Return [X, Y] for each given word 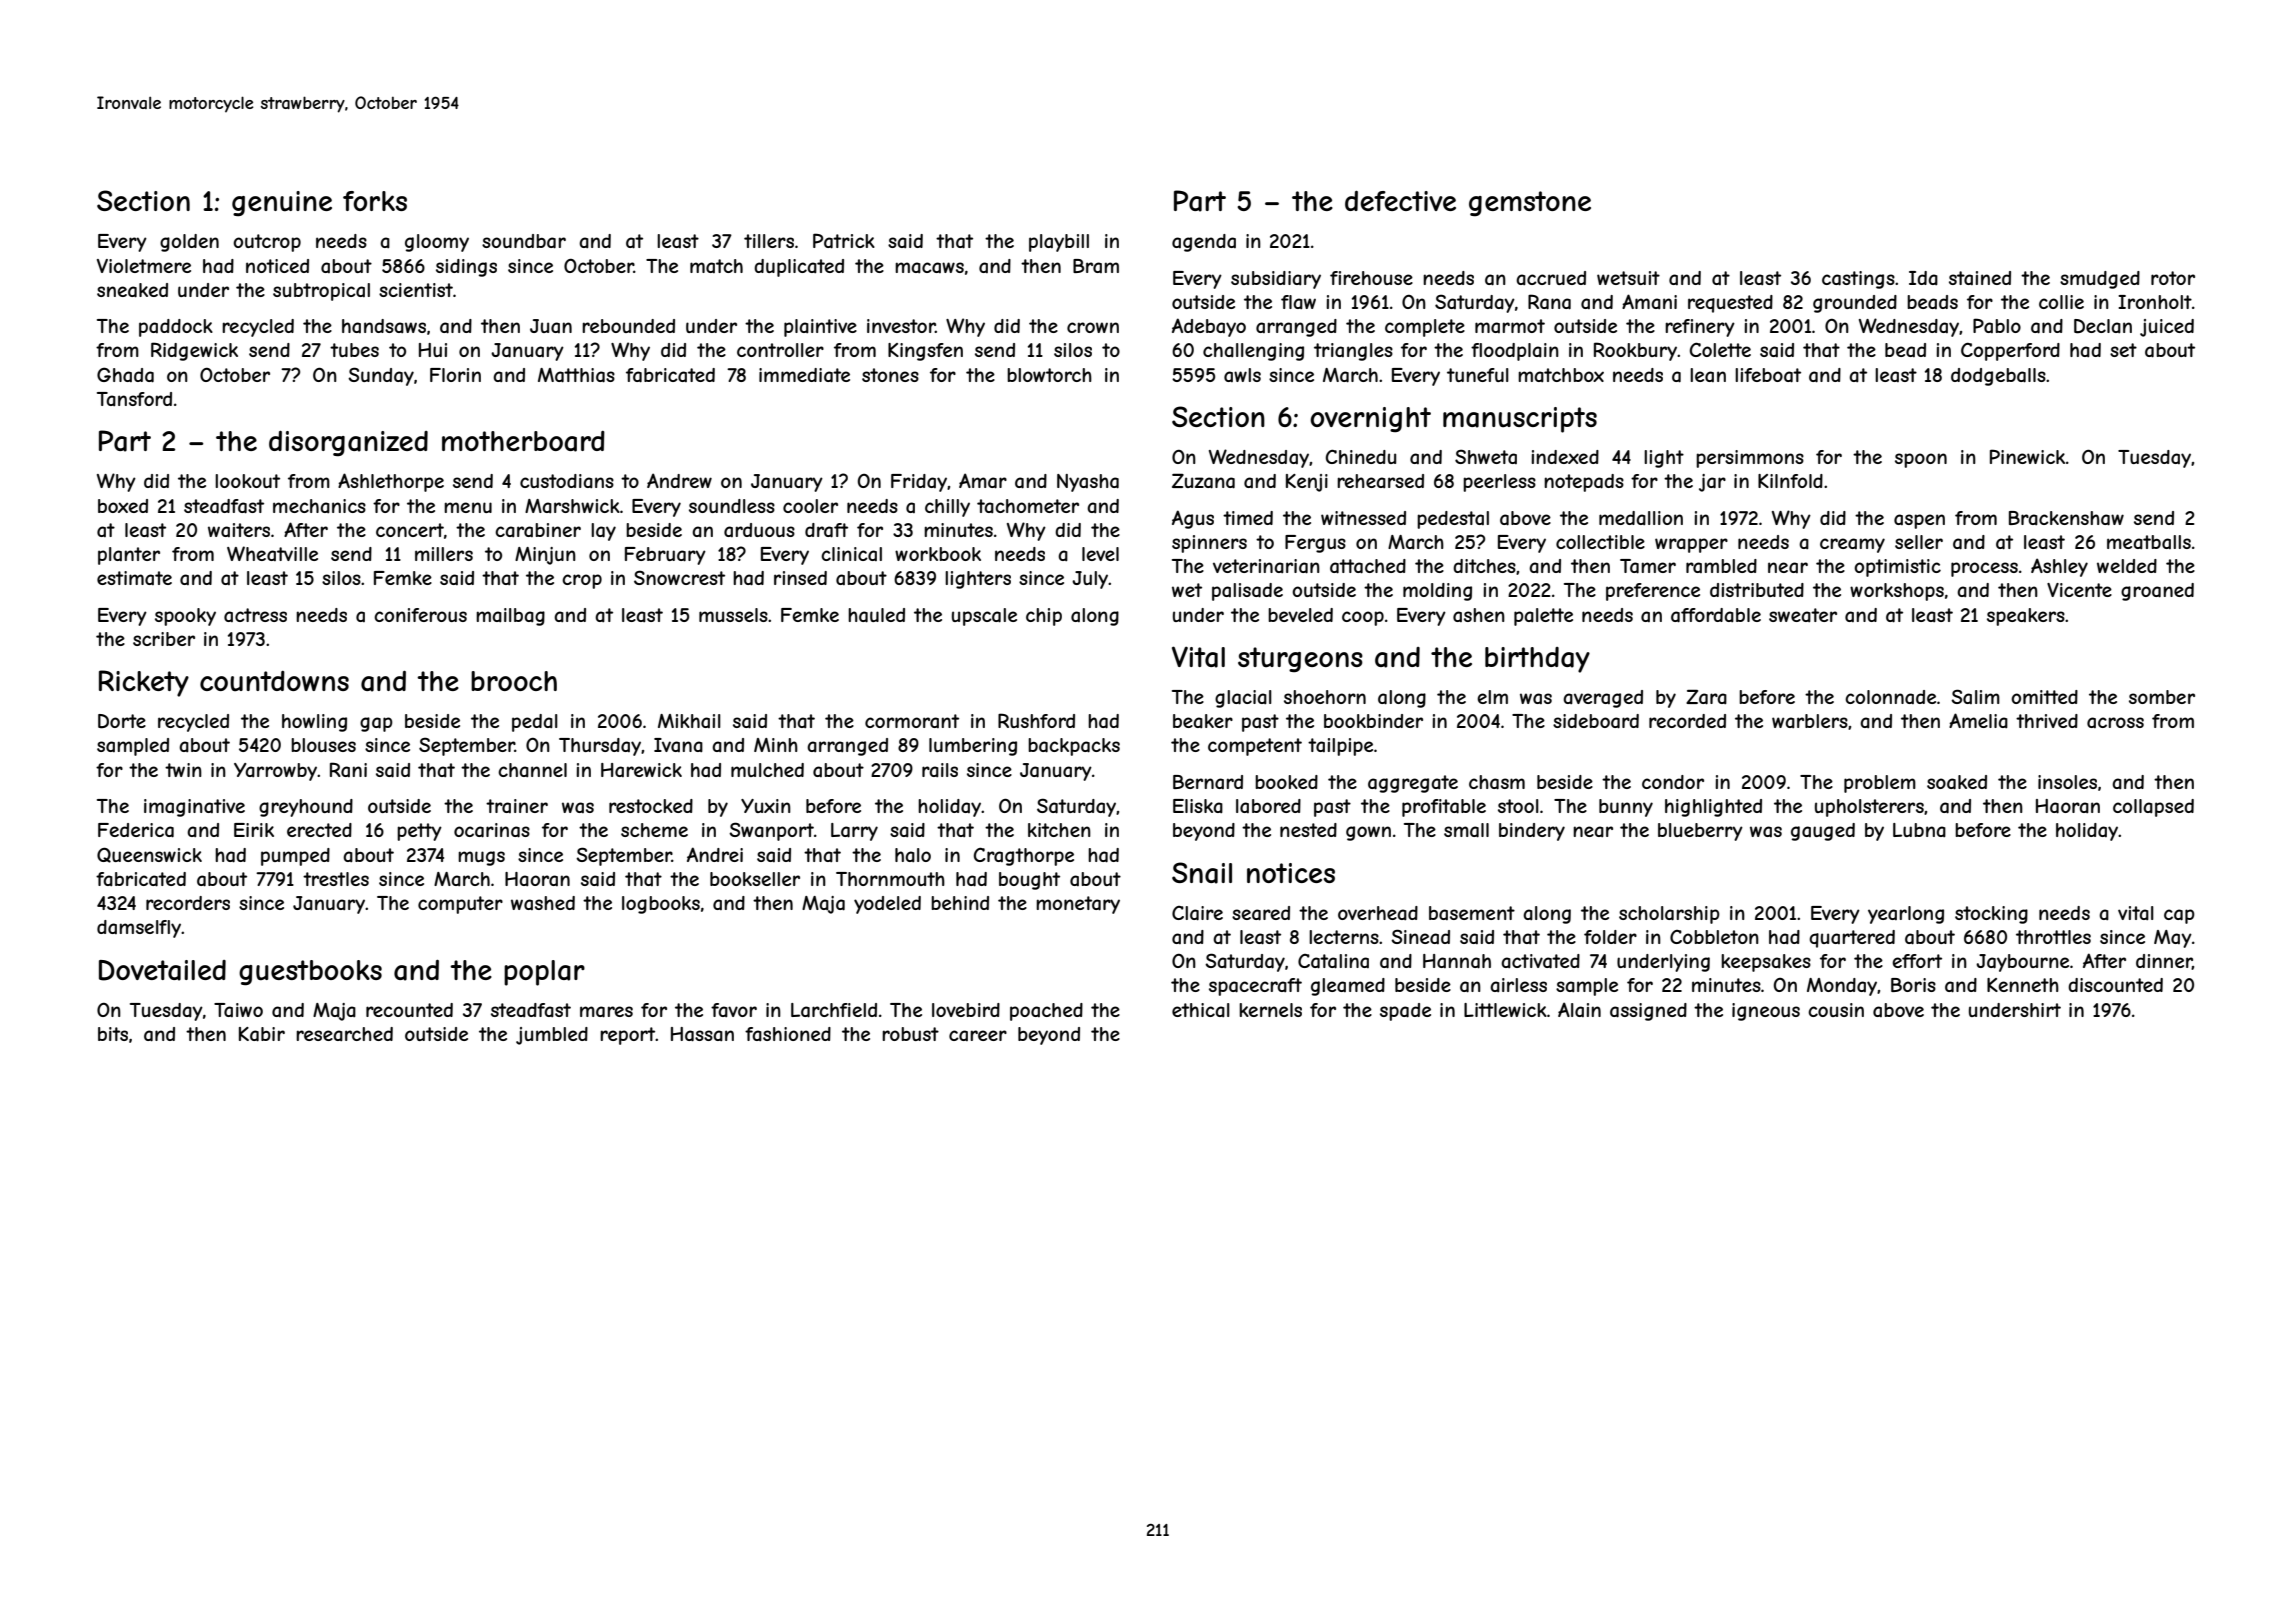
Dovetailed [162, 970]
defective [1400, 201]
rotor [2173, 278]
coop [1363, 618]
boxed [123, 506]
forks [375, 201]
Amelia [1978, 720]
